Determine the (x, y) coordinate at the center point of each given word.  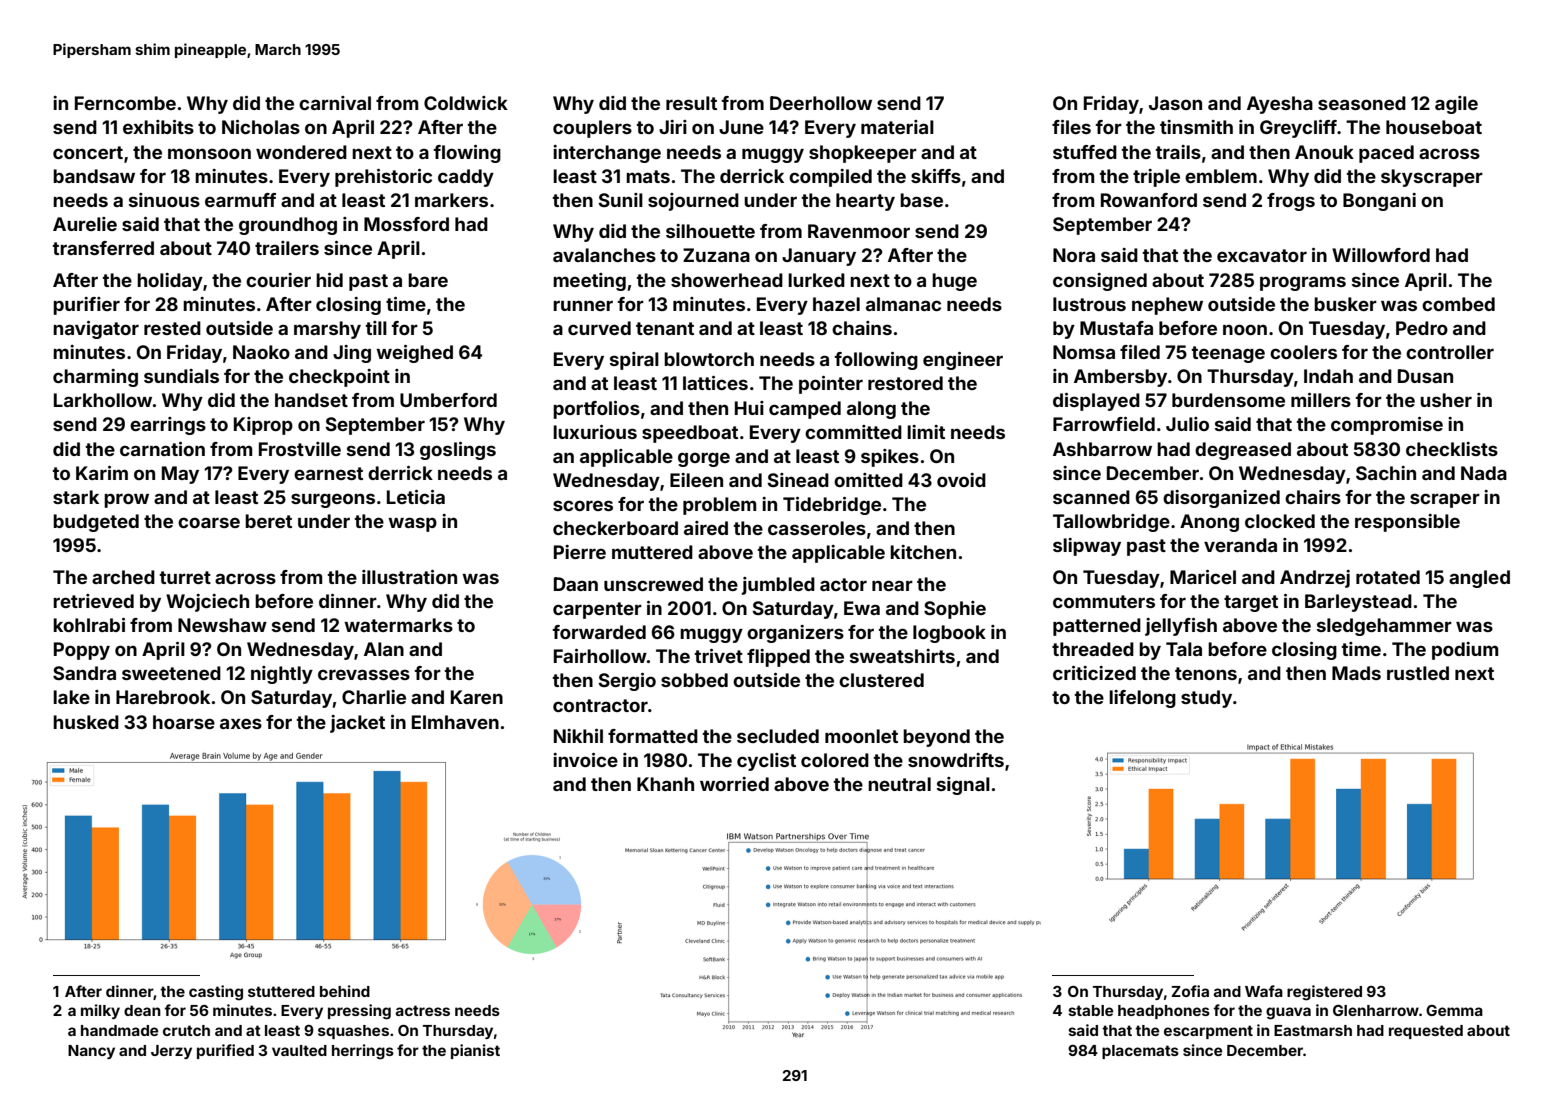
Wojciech (207, 603)
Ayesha (1280, 105)
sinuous (164, 200)
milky (100, 1011)
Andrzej (1315, 579)
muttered (652, 552)
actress (423, 1010)
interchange (607, 154)
